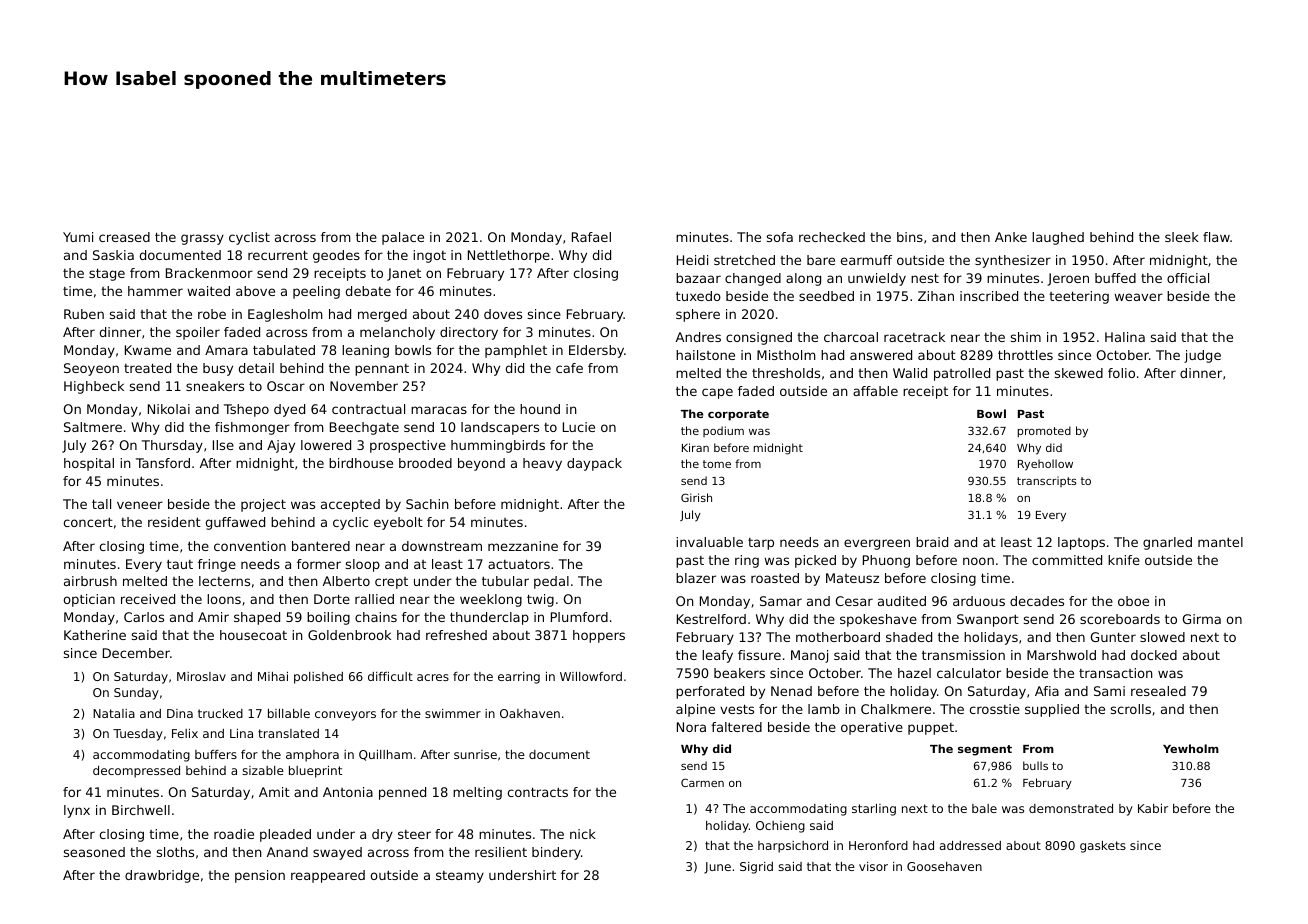  Describe the element at coordinates (136, 772) in the image. I see `decompressed` at that location.
